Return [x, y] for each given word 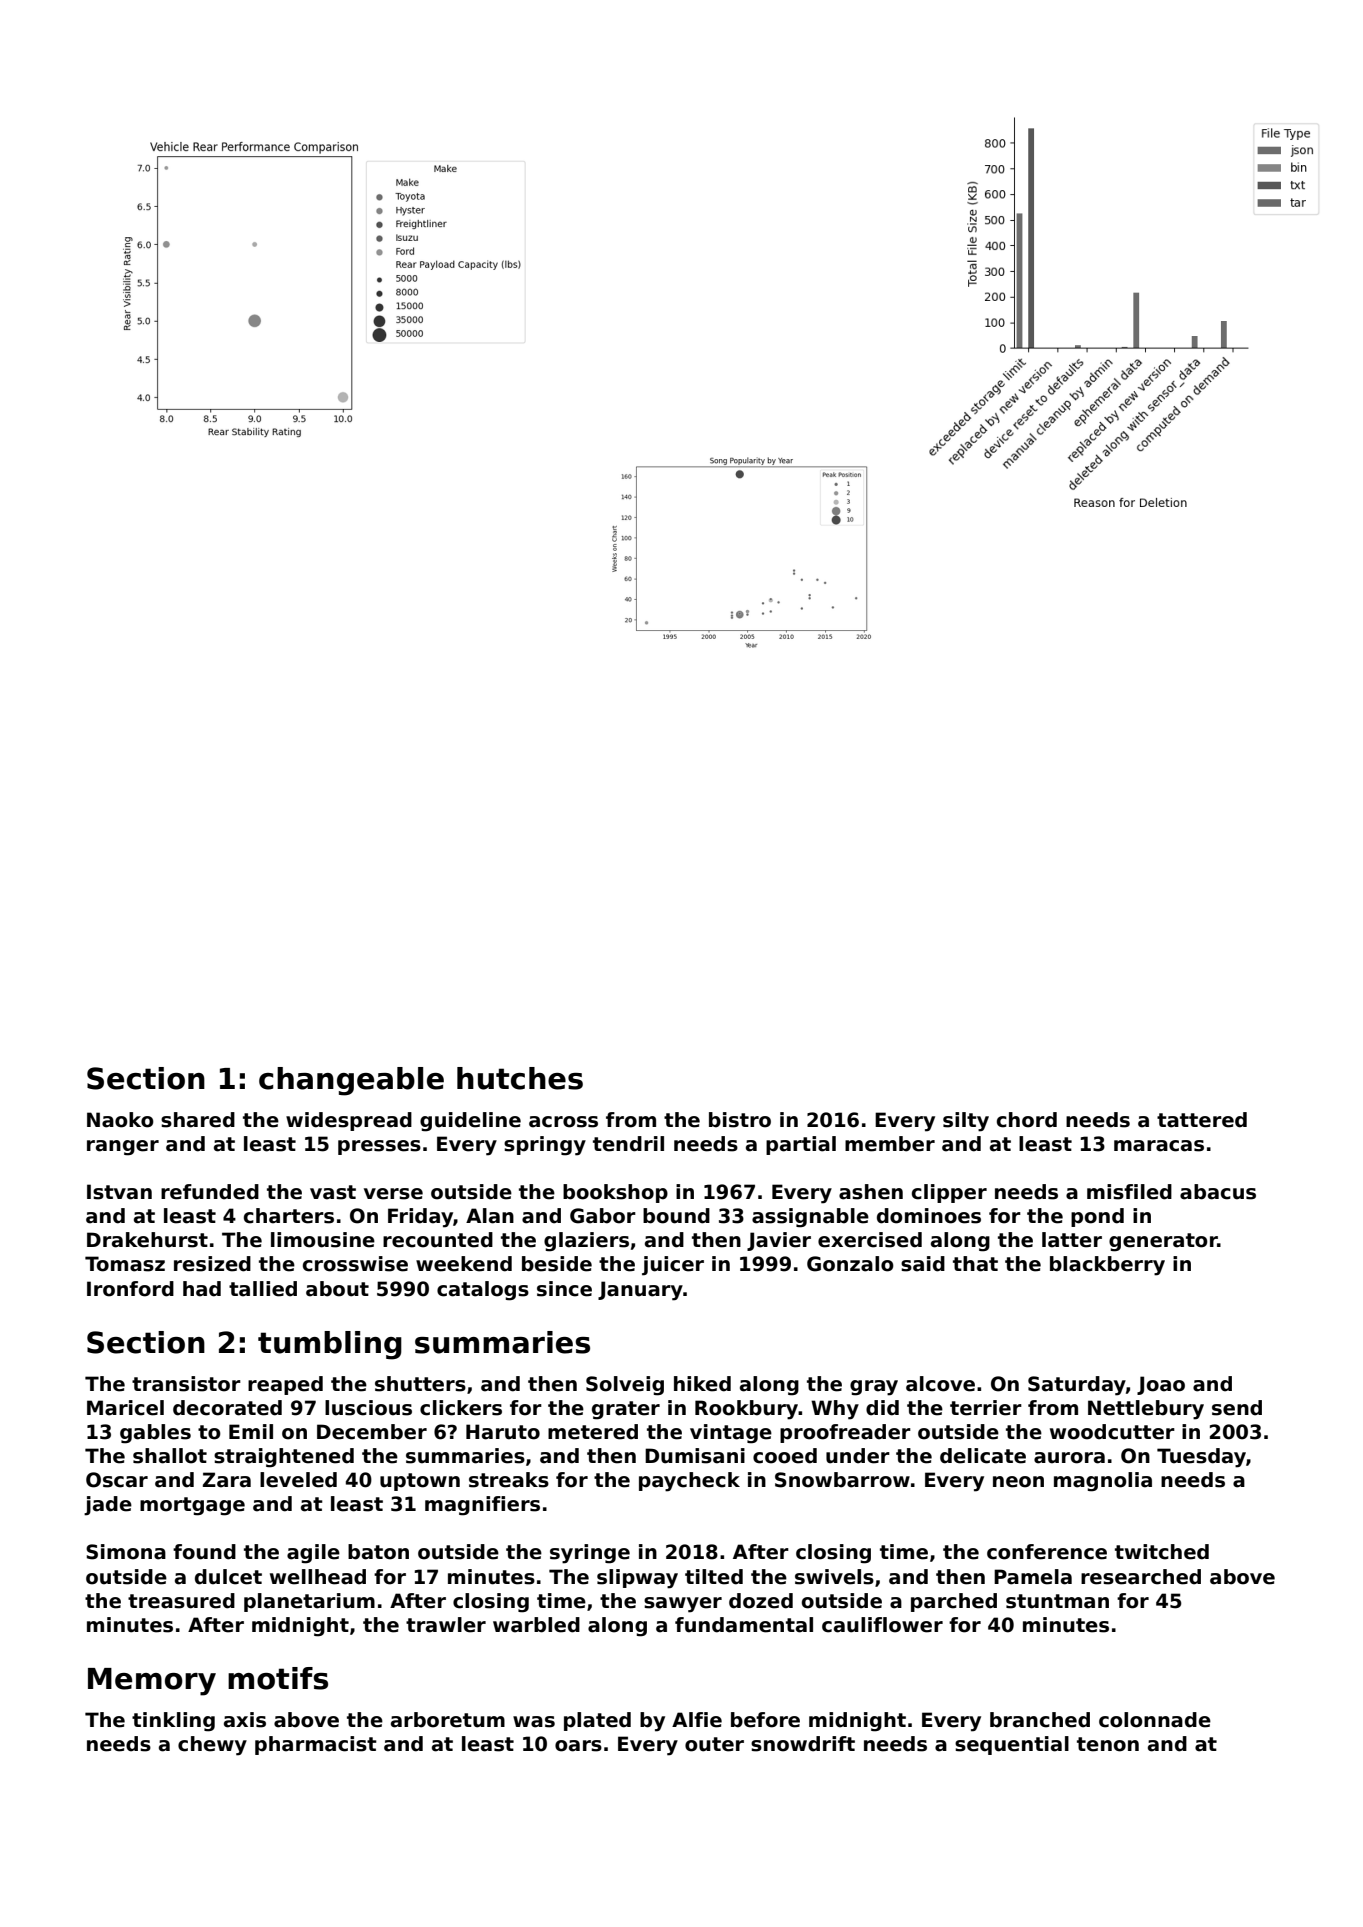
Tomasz [125, 1264]
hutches [520, 1078]
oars [578, 1746]
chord [1027, 1120]
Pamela [1033, 1577]
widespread [349, 1121]
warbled [536, 1625]
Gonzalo [850, 1264]
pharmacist [316, 1745]
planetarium [309, 1602]
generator [1163, 1242]
